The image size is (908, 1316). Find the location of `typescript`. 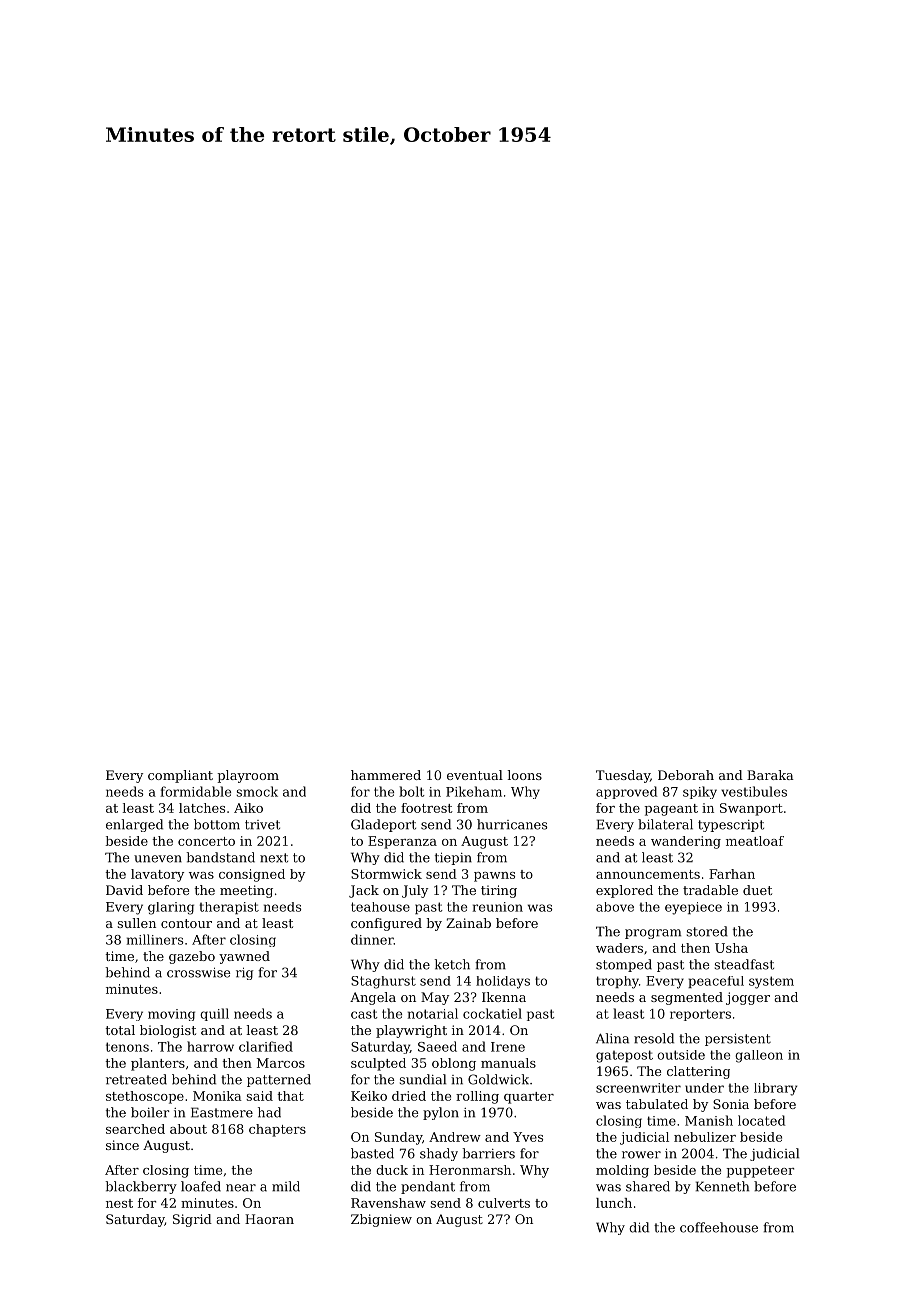

typescript is located at coordinates (731, 826).
